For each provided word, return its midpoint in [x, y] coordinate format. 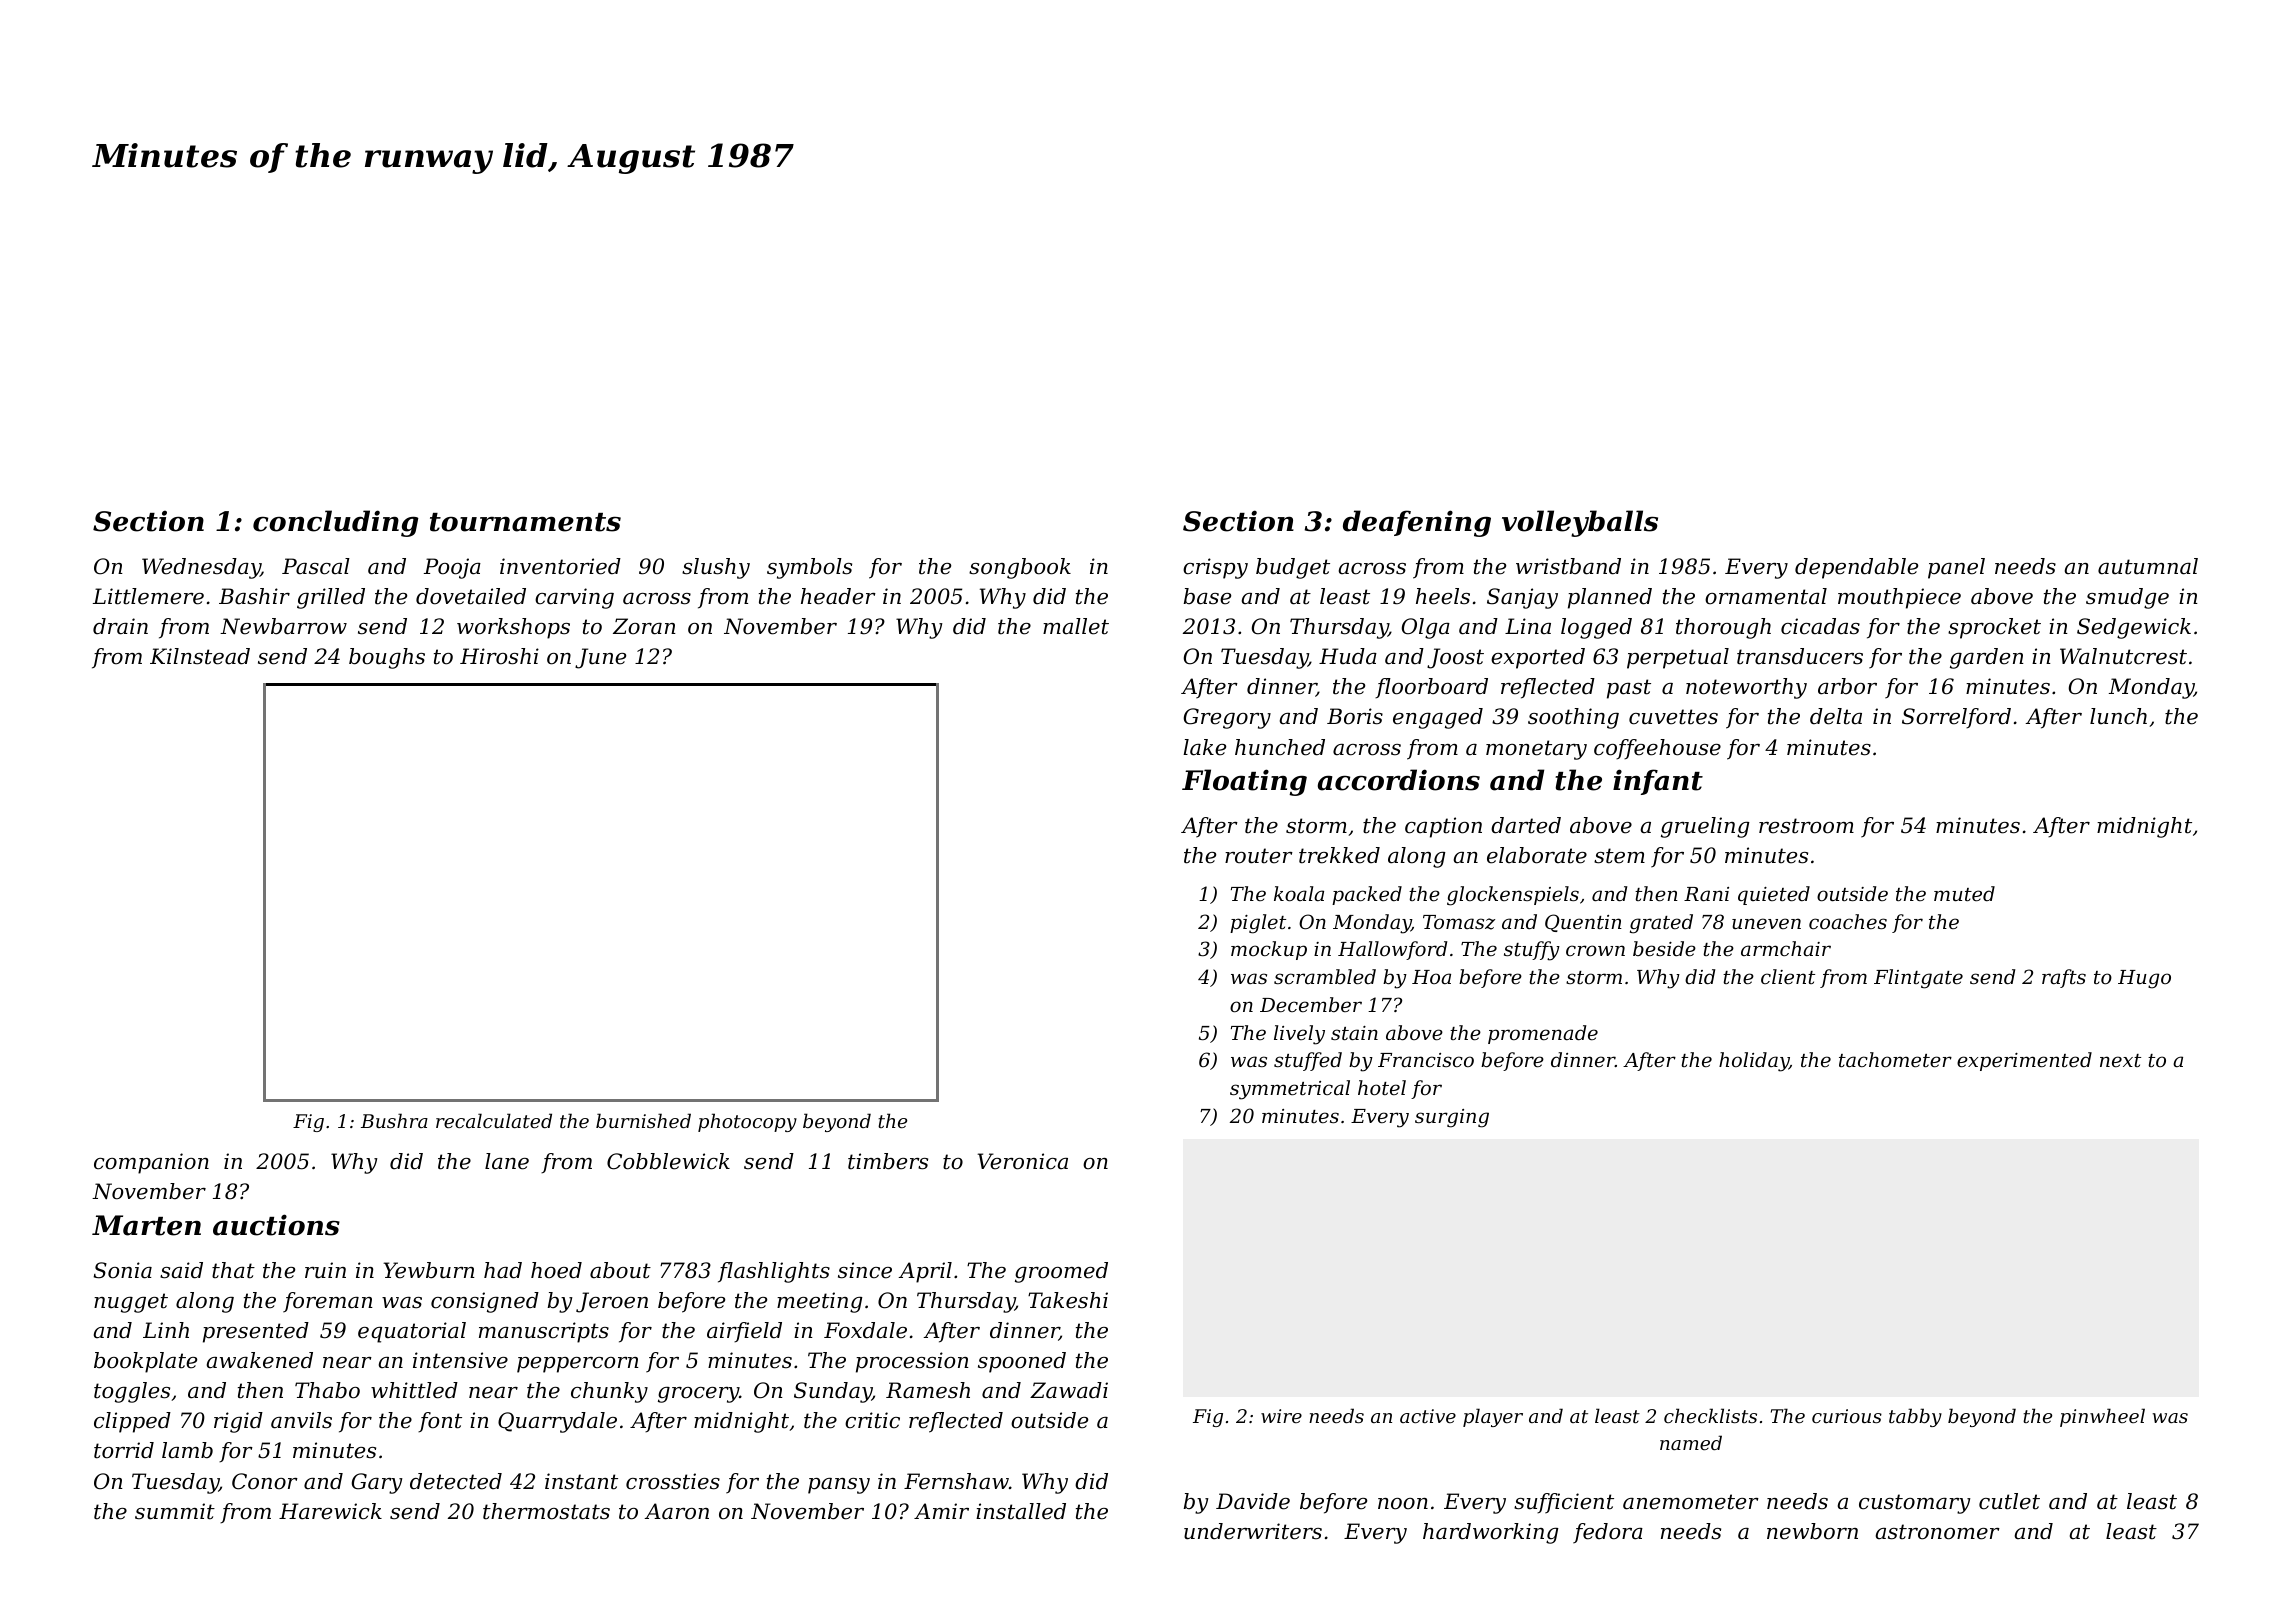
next [2120, 1060]
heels [1443, 596]
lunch [2118, 716]
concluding [336, 523]
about [620, 1270]
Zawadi [1069, 1390]
